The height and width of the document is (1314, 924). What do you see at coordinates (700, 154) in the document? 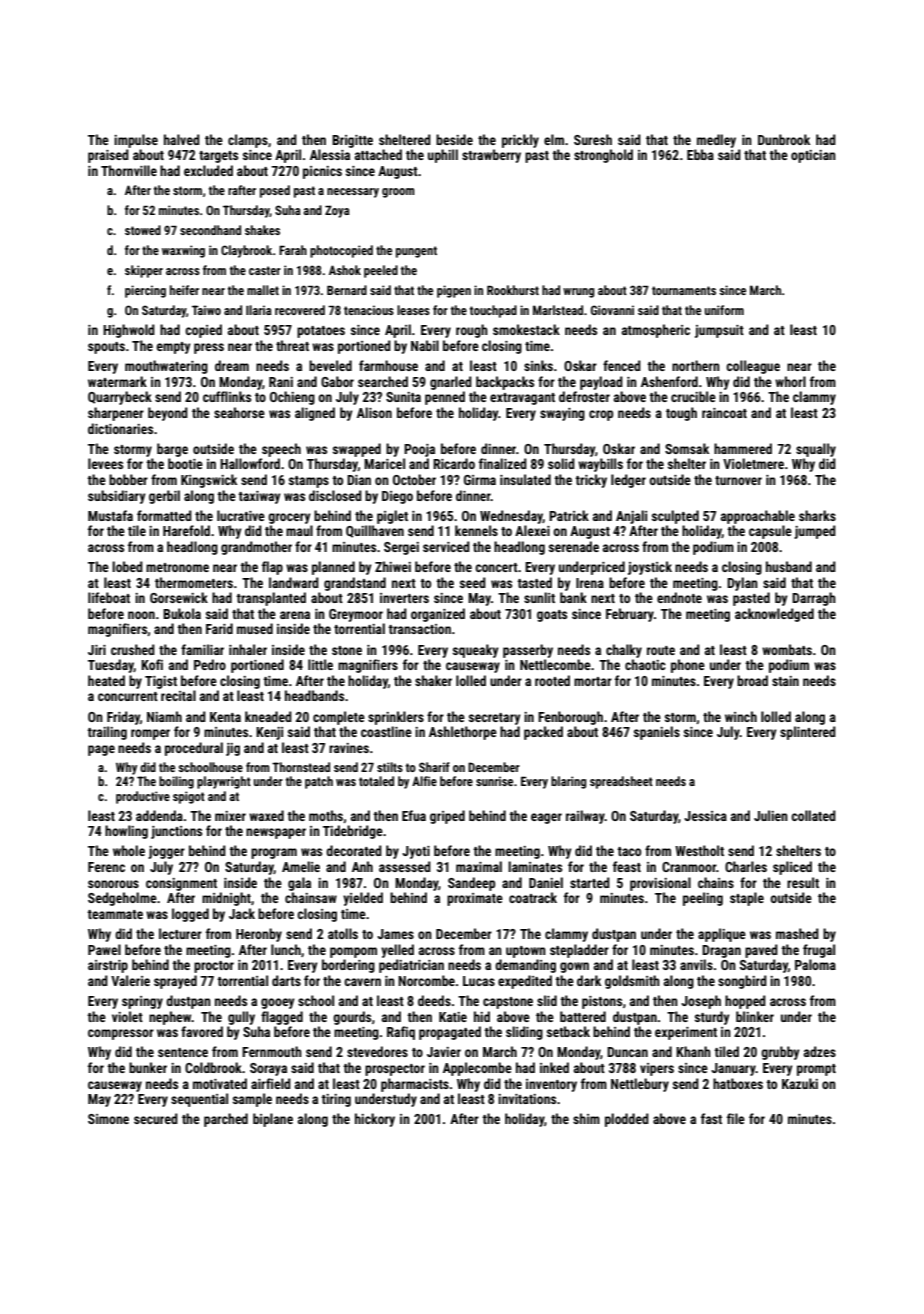
I see `Ebba` at bounding box center [700, 154].
